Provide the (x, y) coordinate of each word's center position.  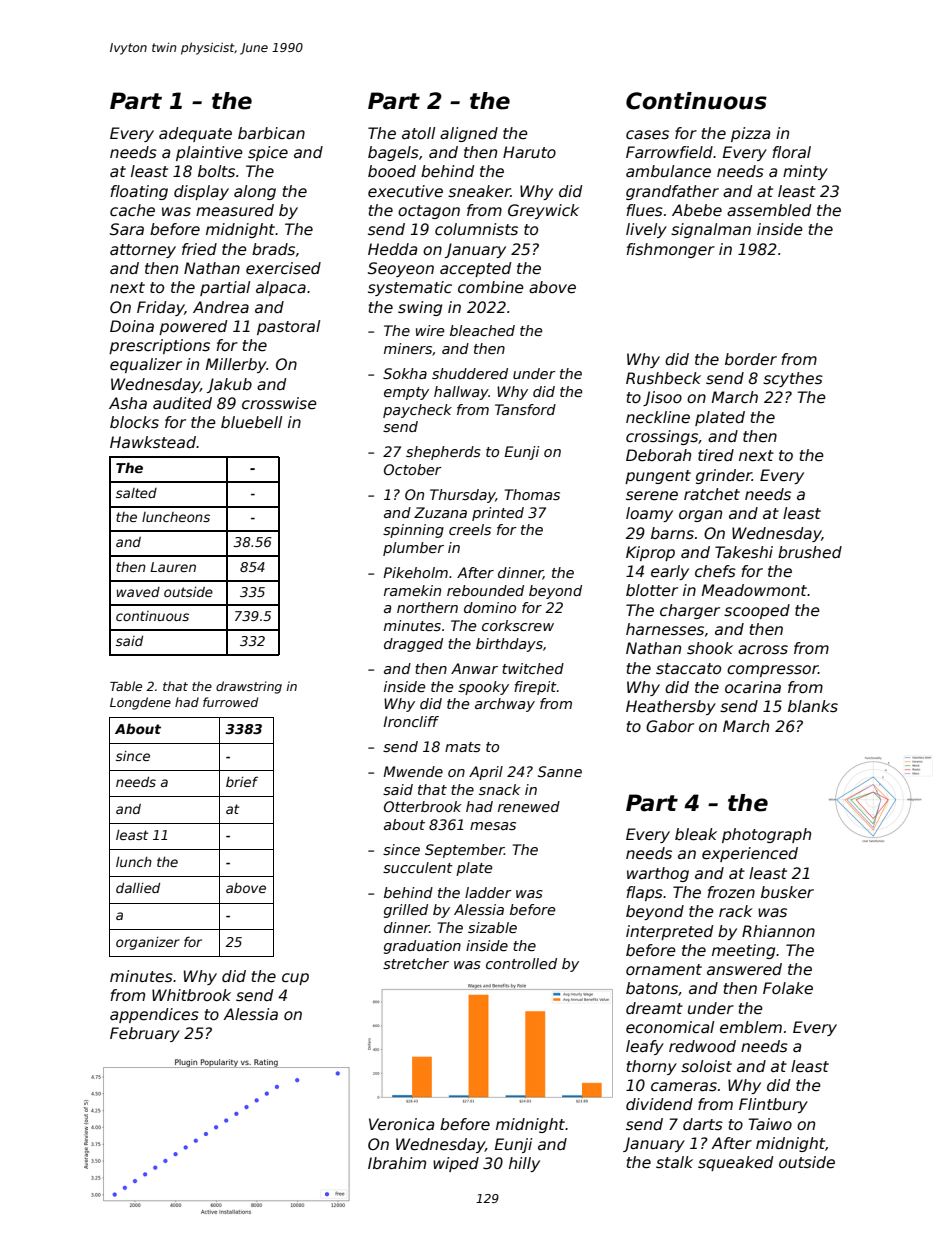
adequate (195, 134)
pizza (750, 134)
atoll (418, 133)
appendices (154, 1015)
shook (710, 648)
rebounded (485, 590)
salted (136, 493)
